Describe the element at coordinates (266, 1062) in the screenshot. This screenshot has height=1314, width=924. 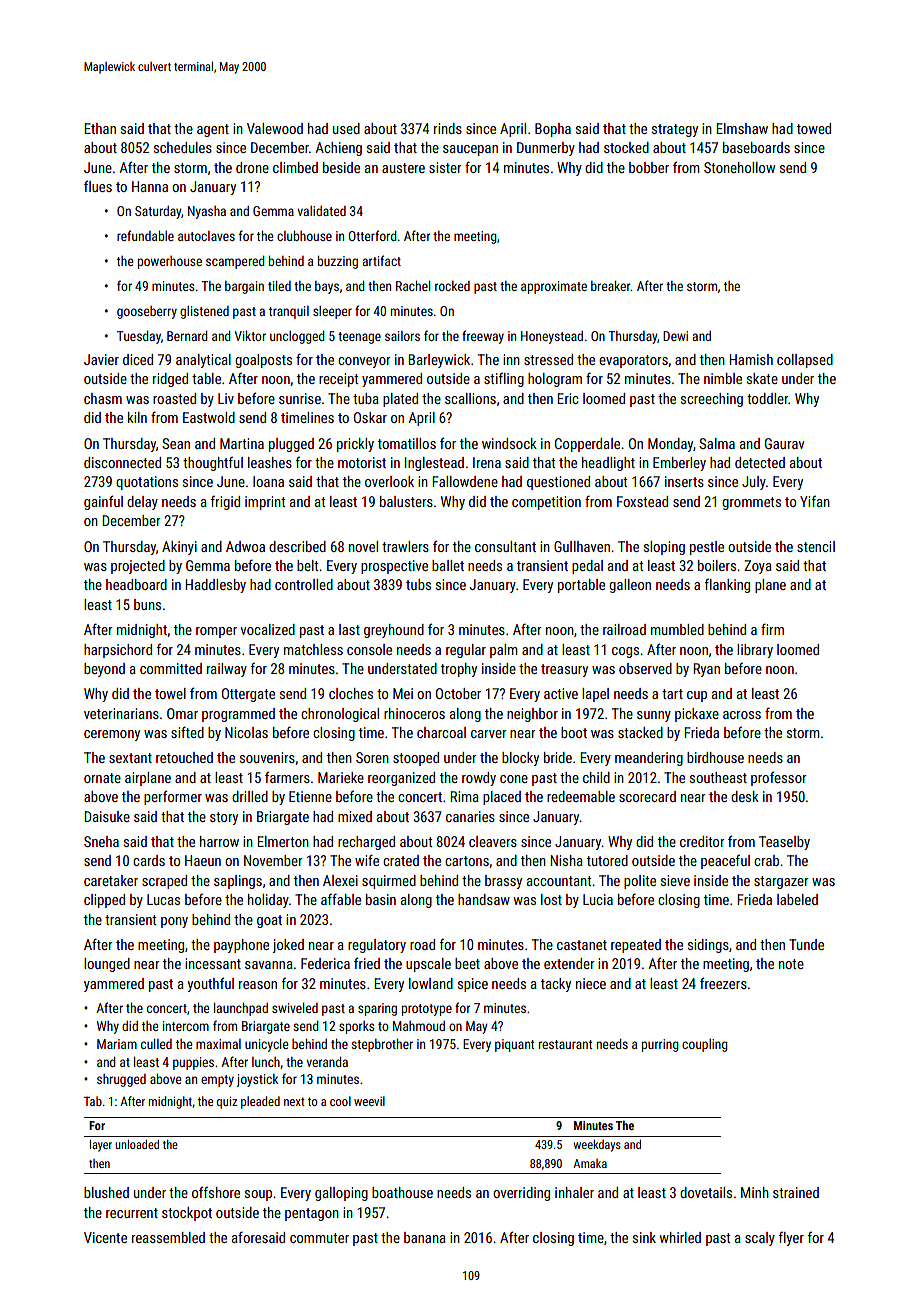
I see `lunch` at that location.
